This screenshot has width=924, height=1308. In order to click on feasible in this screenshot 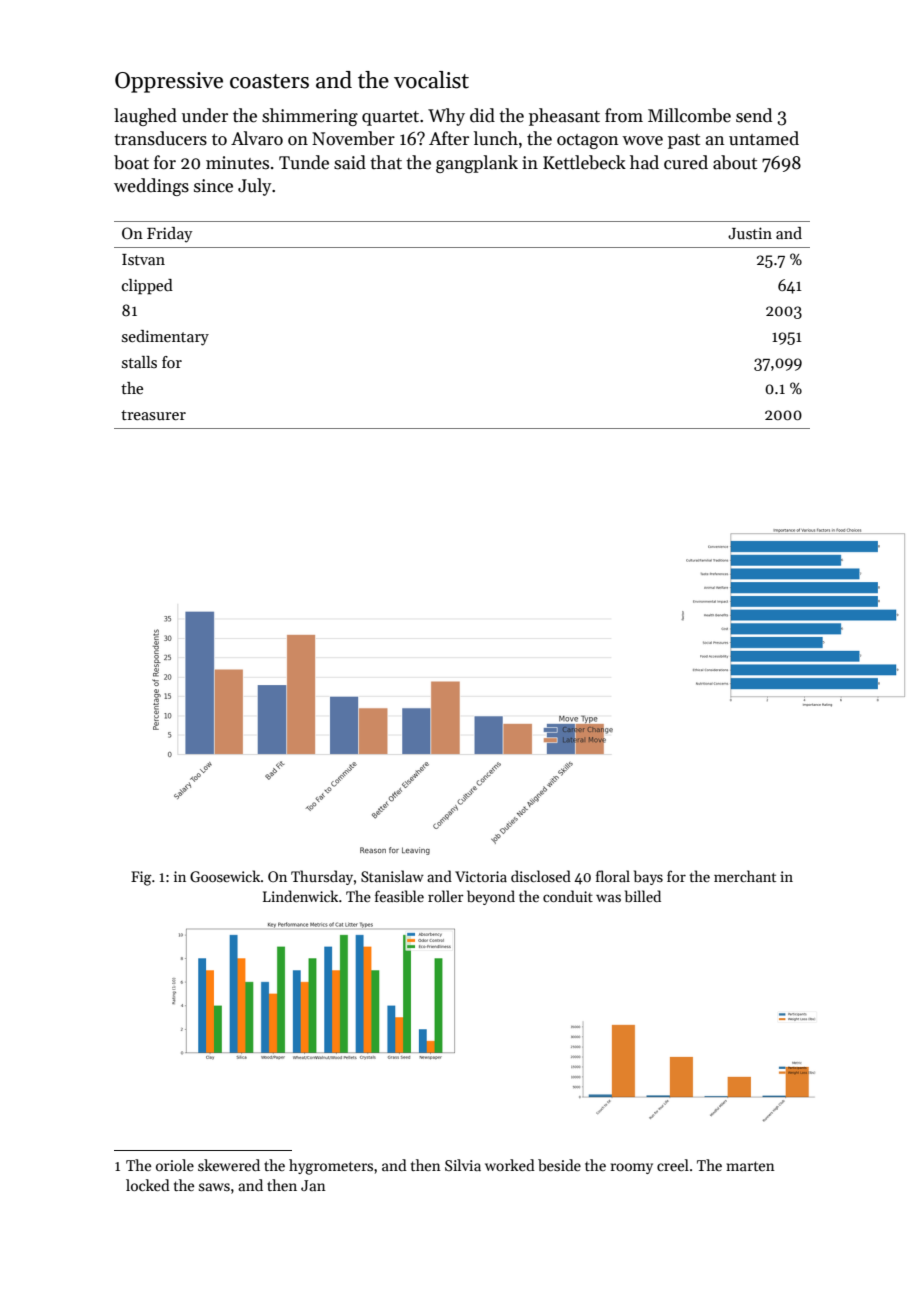, I will do `click(399, 896)`.
